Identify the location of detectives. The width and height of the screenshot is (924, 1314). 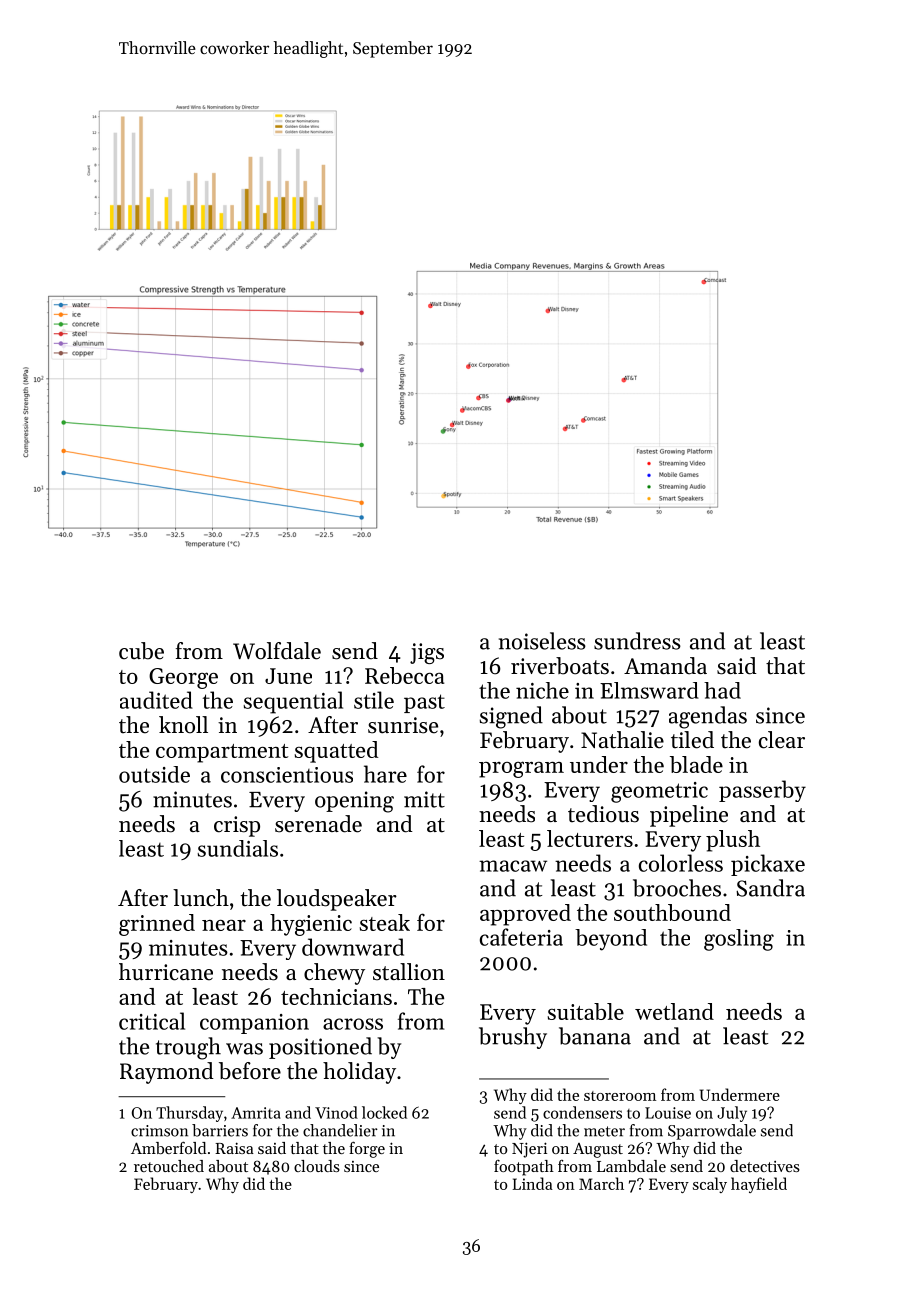
(765, 1166).
